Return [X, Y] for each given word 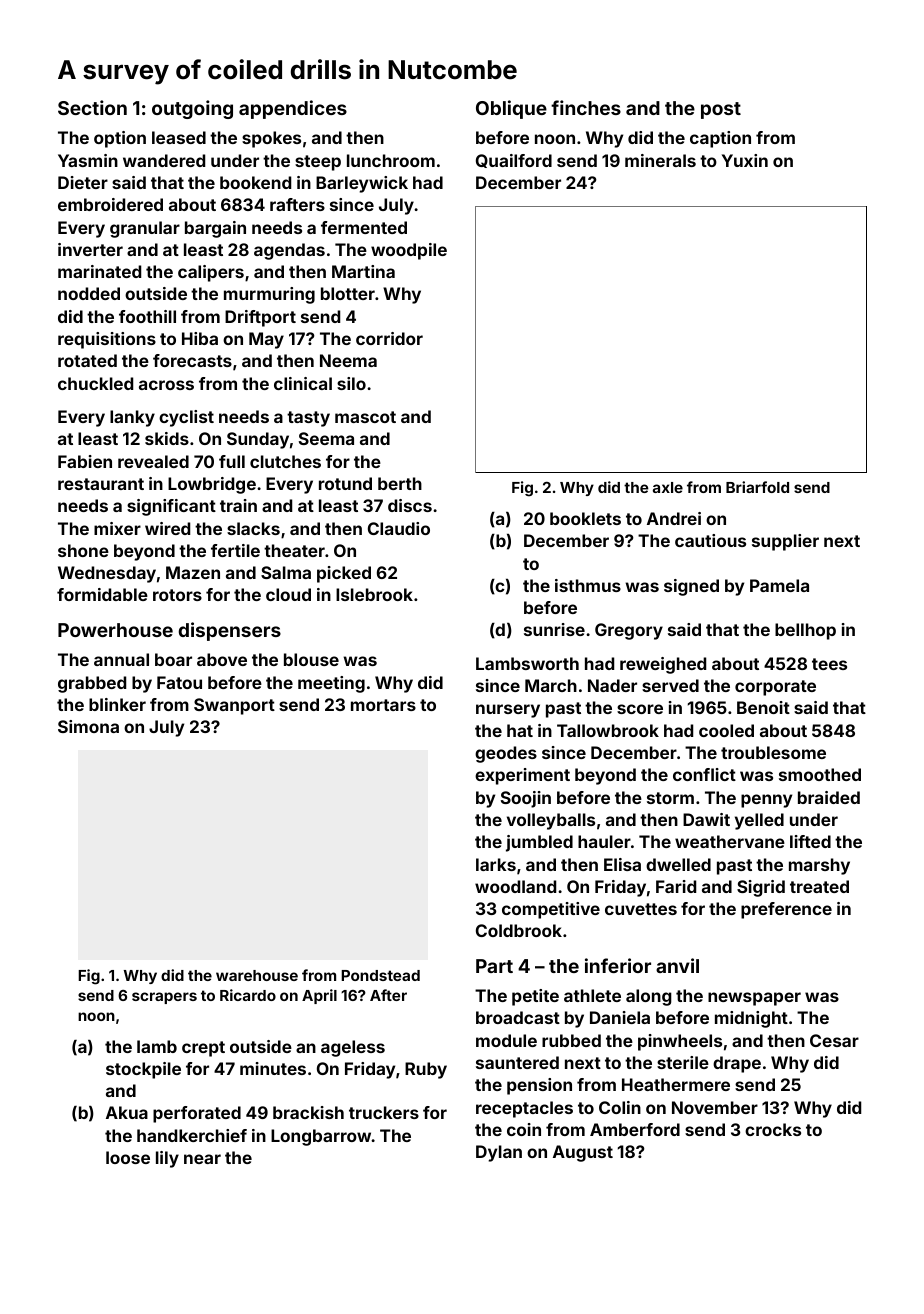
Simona [88, 726]
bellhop [805, 631]
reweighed [663, 665]
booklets [585, 518]
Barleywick [362, 184]
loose [128, 1157]
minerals [660, 160]
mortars [383, 705]
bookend [255, 182]
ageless [353, 1048]
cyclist [186, 418]
